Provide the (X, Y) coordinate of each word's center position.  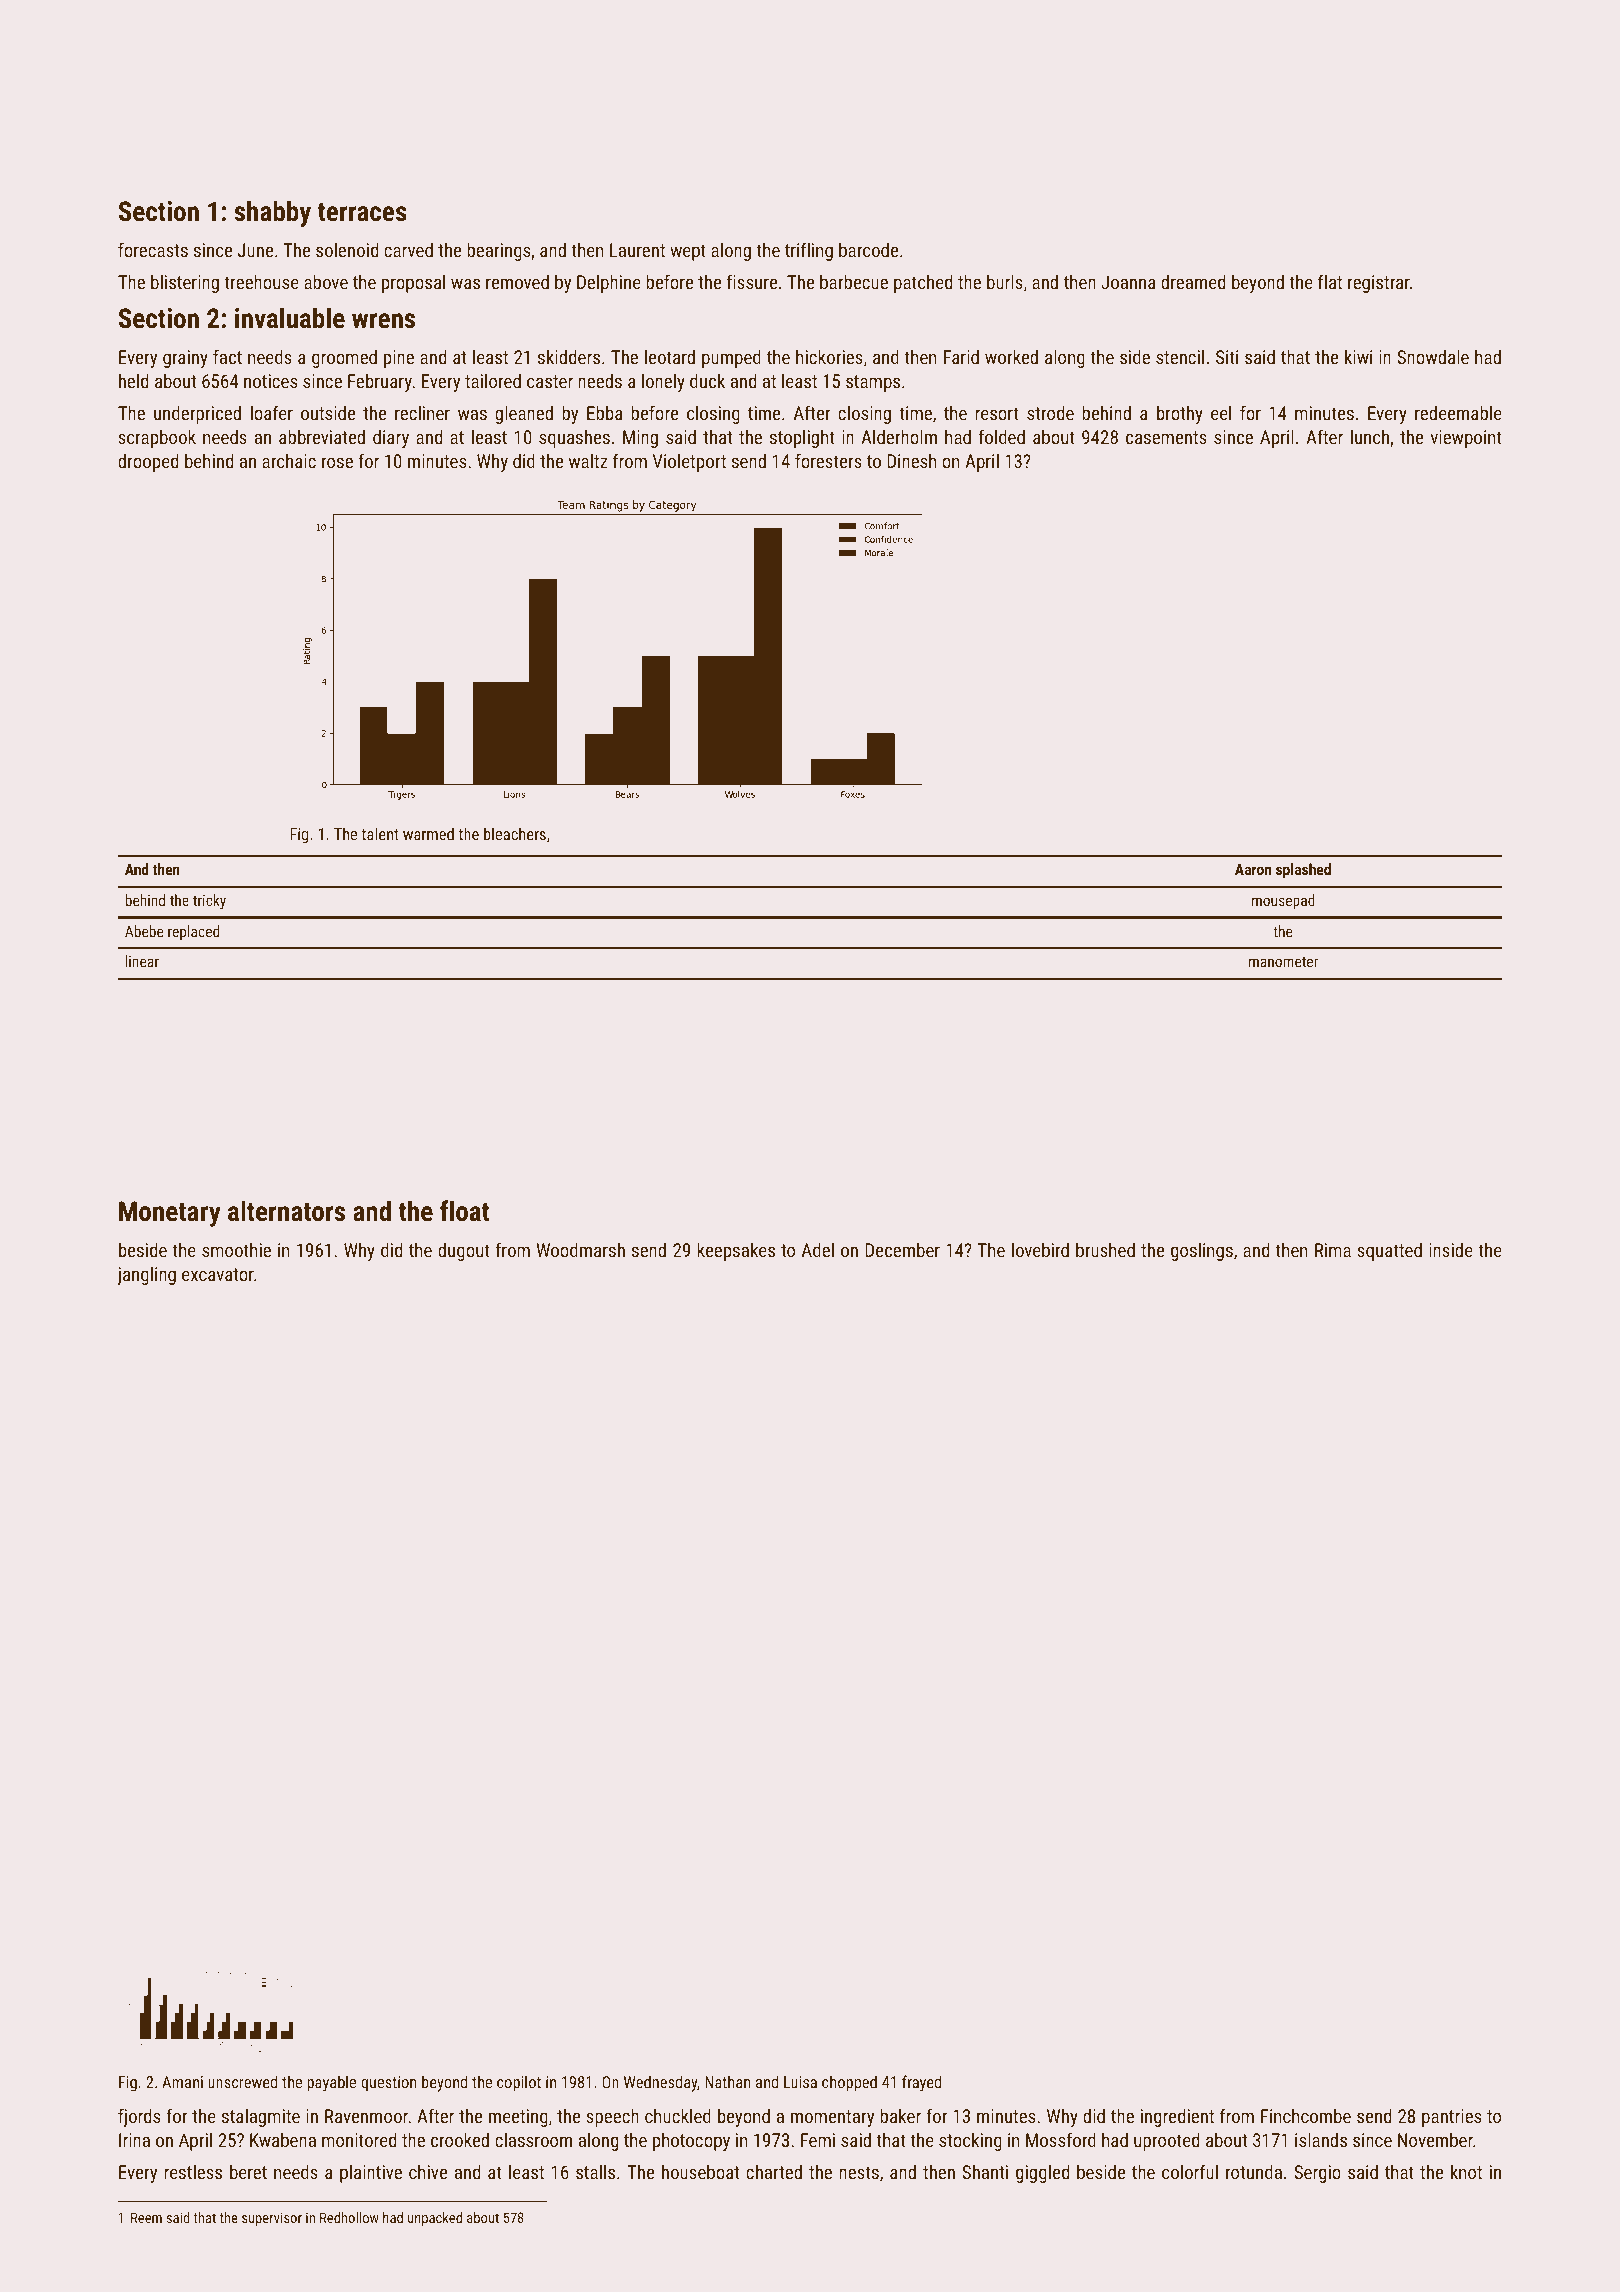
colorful (1190, 2171)
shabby (272, 213)
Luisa (800, 2082)
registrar (1379, 284)
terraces (362, 212)
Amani (182, 2082)
